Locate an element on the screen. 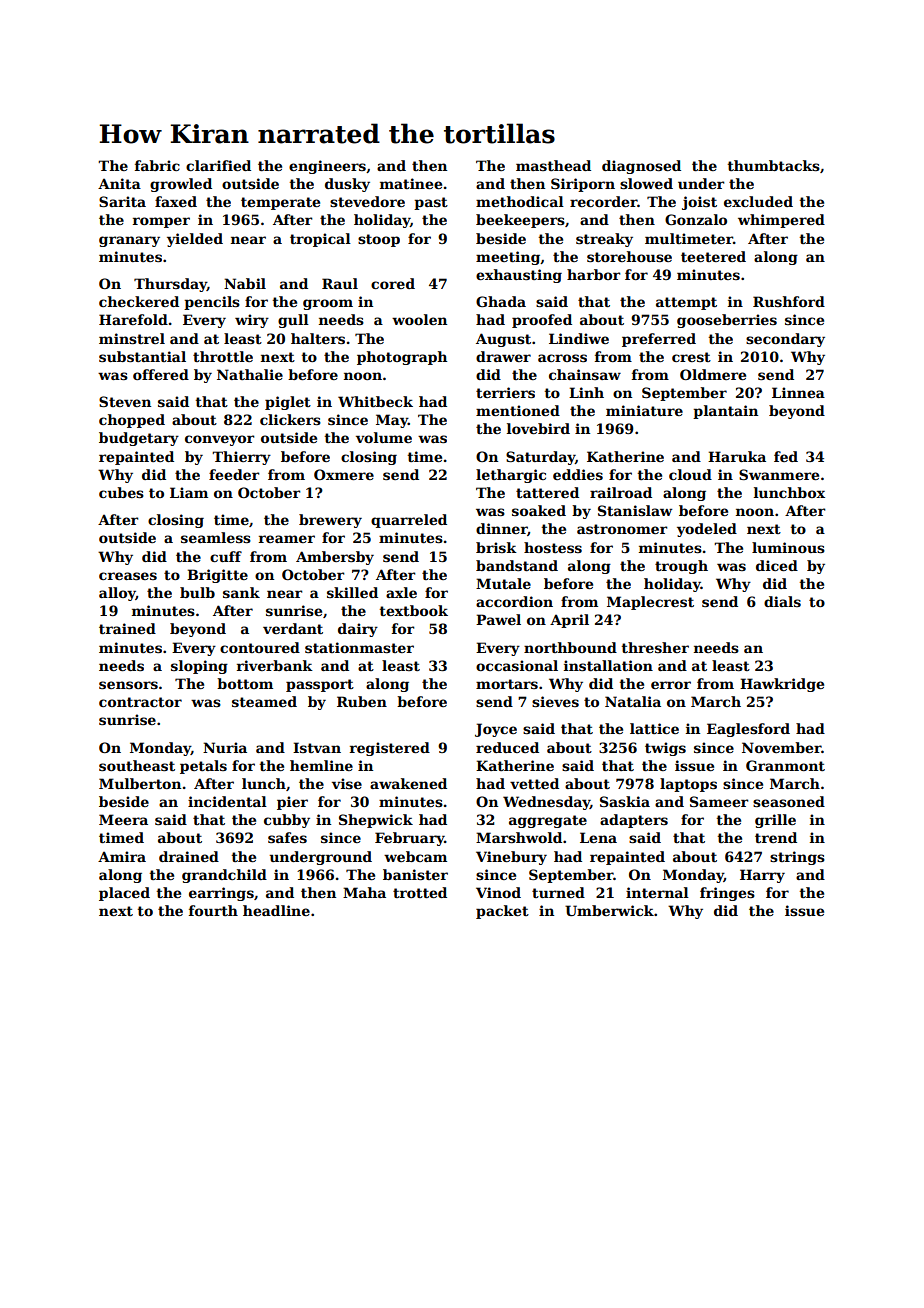 Image resolution: width=924 pixels, height=1308 pixels. placed is located at coordinates (124, 894).
